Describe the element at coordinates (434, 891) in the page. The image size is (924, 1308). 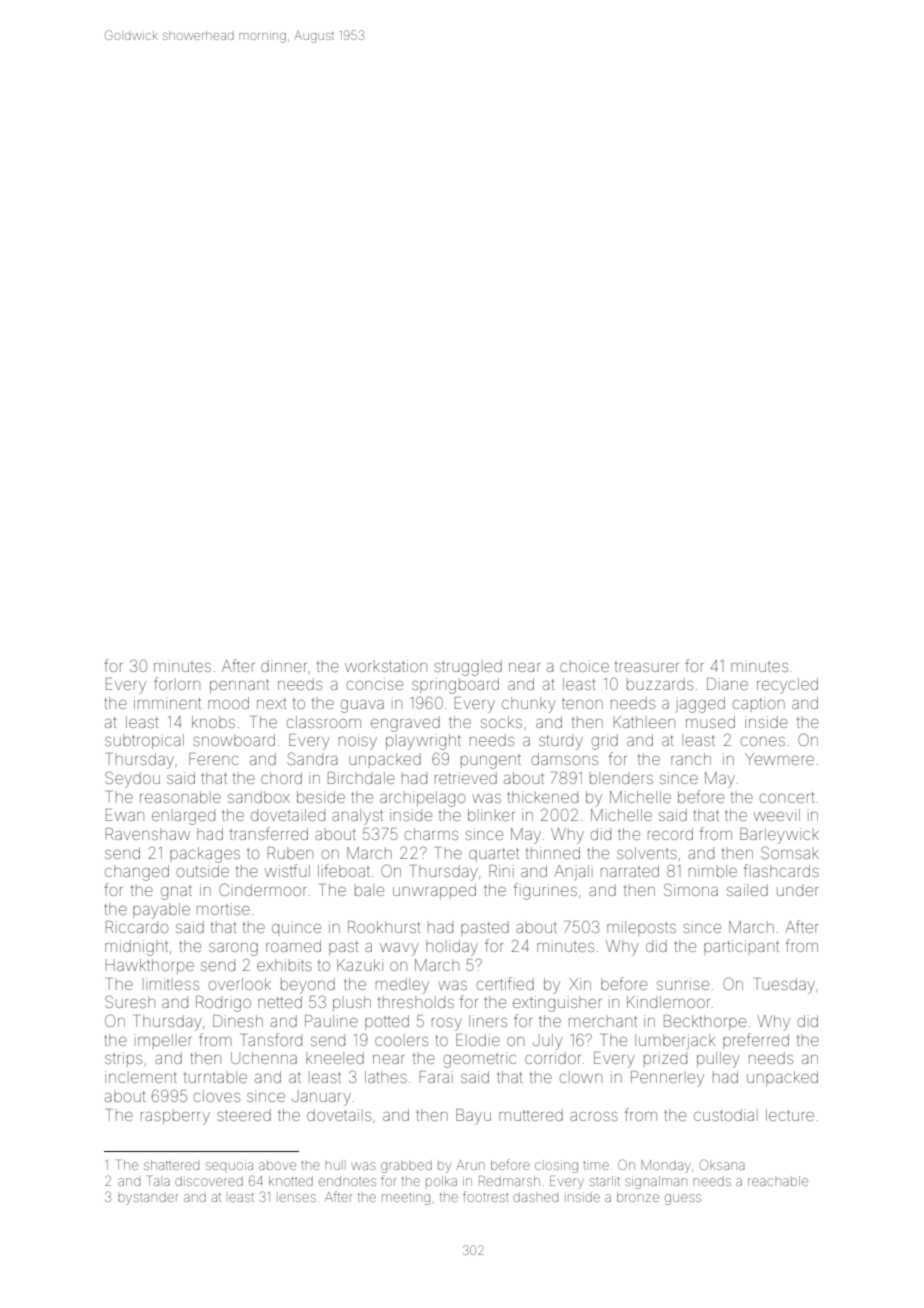
I see `unwrapped` at that location.
